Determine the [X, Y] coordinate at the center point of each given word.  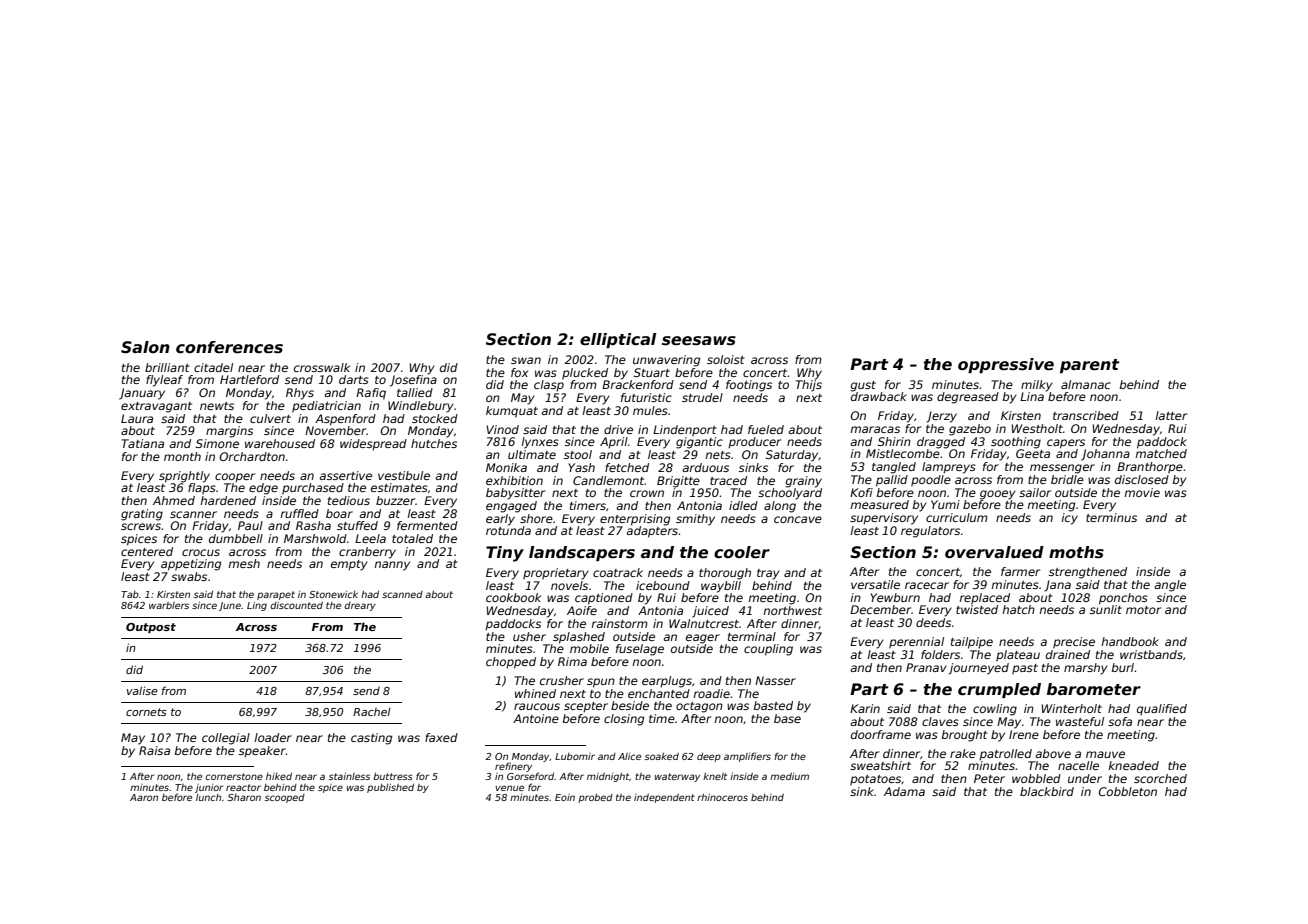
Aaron [144, 797]
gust [863, 386]
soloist [726, 359]
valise [142, 690]
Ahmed [174, 500]
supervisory [884, 519]
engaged [511, 507]
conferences [229, 347]
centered [147, 551]
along [780, 507]
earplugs [667, 682]
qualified [1162, 709]
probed [595, 798]
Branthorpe [1150, 468]
